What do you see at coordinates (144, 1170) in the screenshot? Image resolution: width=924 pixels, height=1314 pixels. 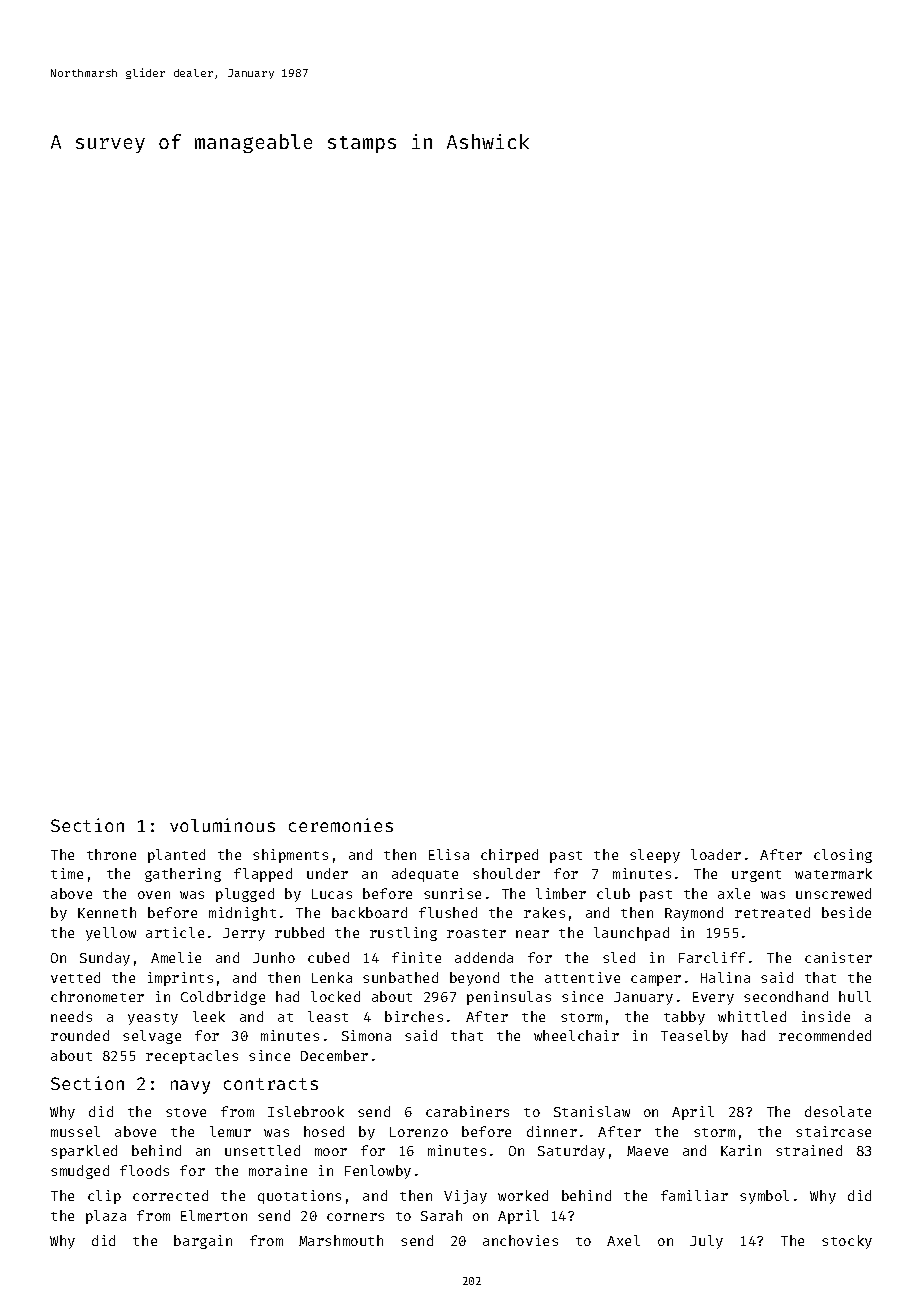 I see `floods` at bounding box center [144, 1170].
